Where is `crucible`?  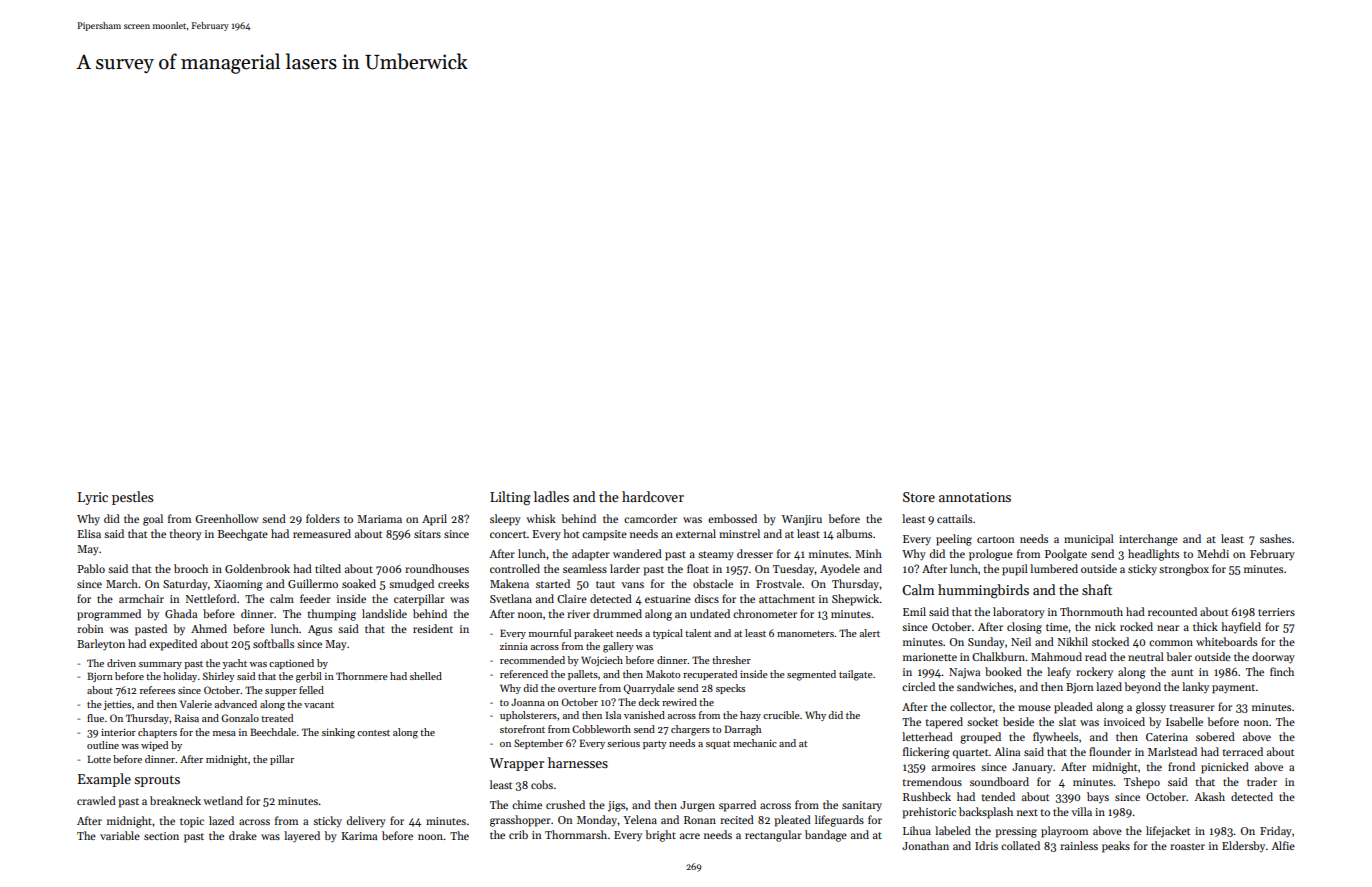
crucible is located at coordinates (781, 715).
